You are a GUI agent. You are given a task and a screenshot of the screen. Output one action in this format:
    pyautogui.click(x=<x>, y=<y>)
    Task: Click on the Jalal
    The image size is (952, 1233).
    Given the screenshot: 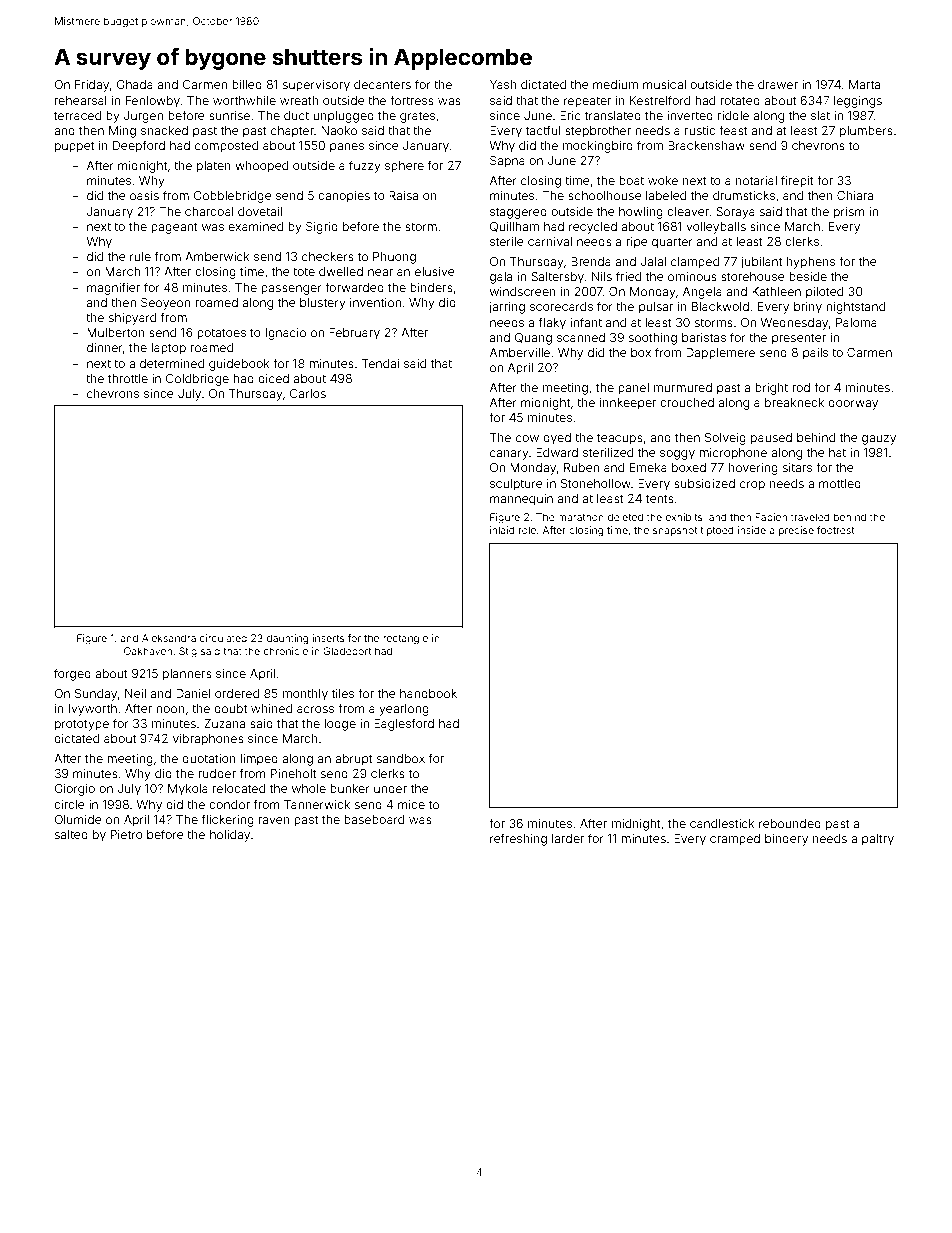 What is the action you would take?
    pyautogui.click(x=653, y=261)
